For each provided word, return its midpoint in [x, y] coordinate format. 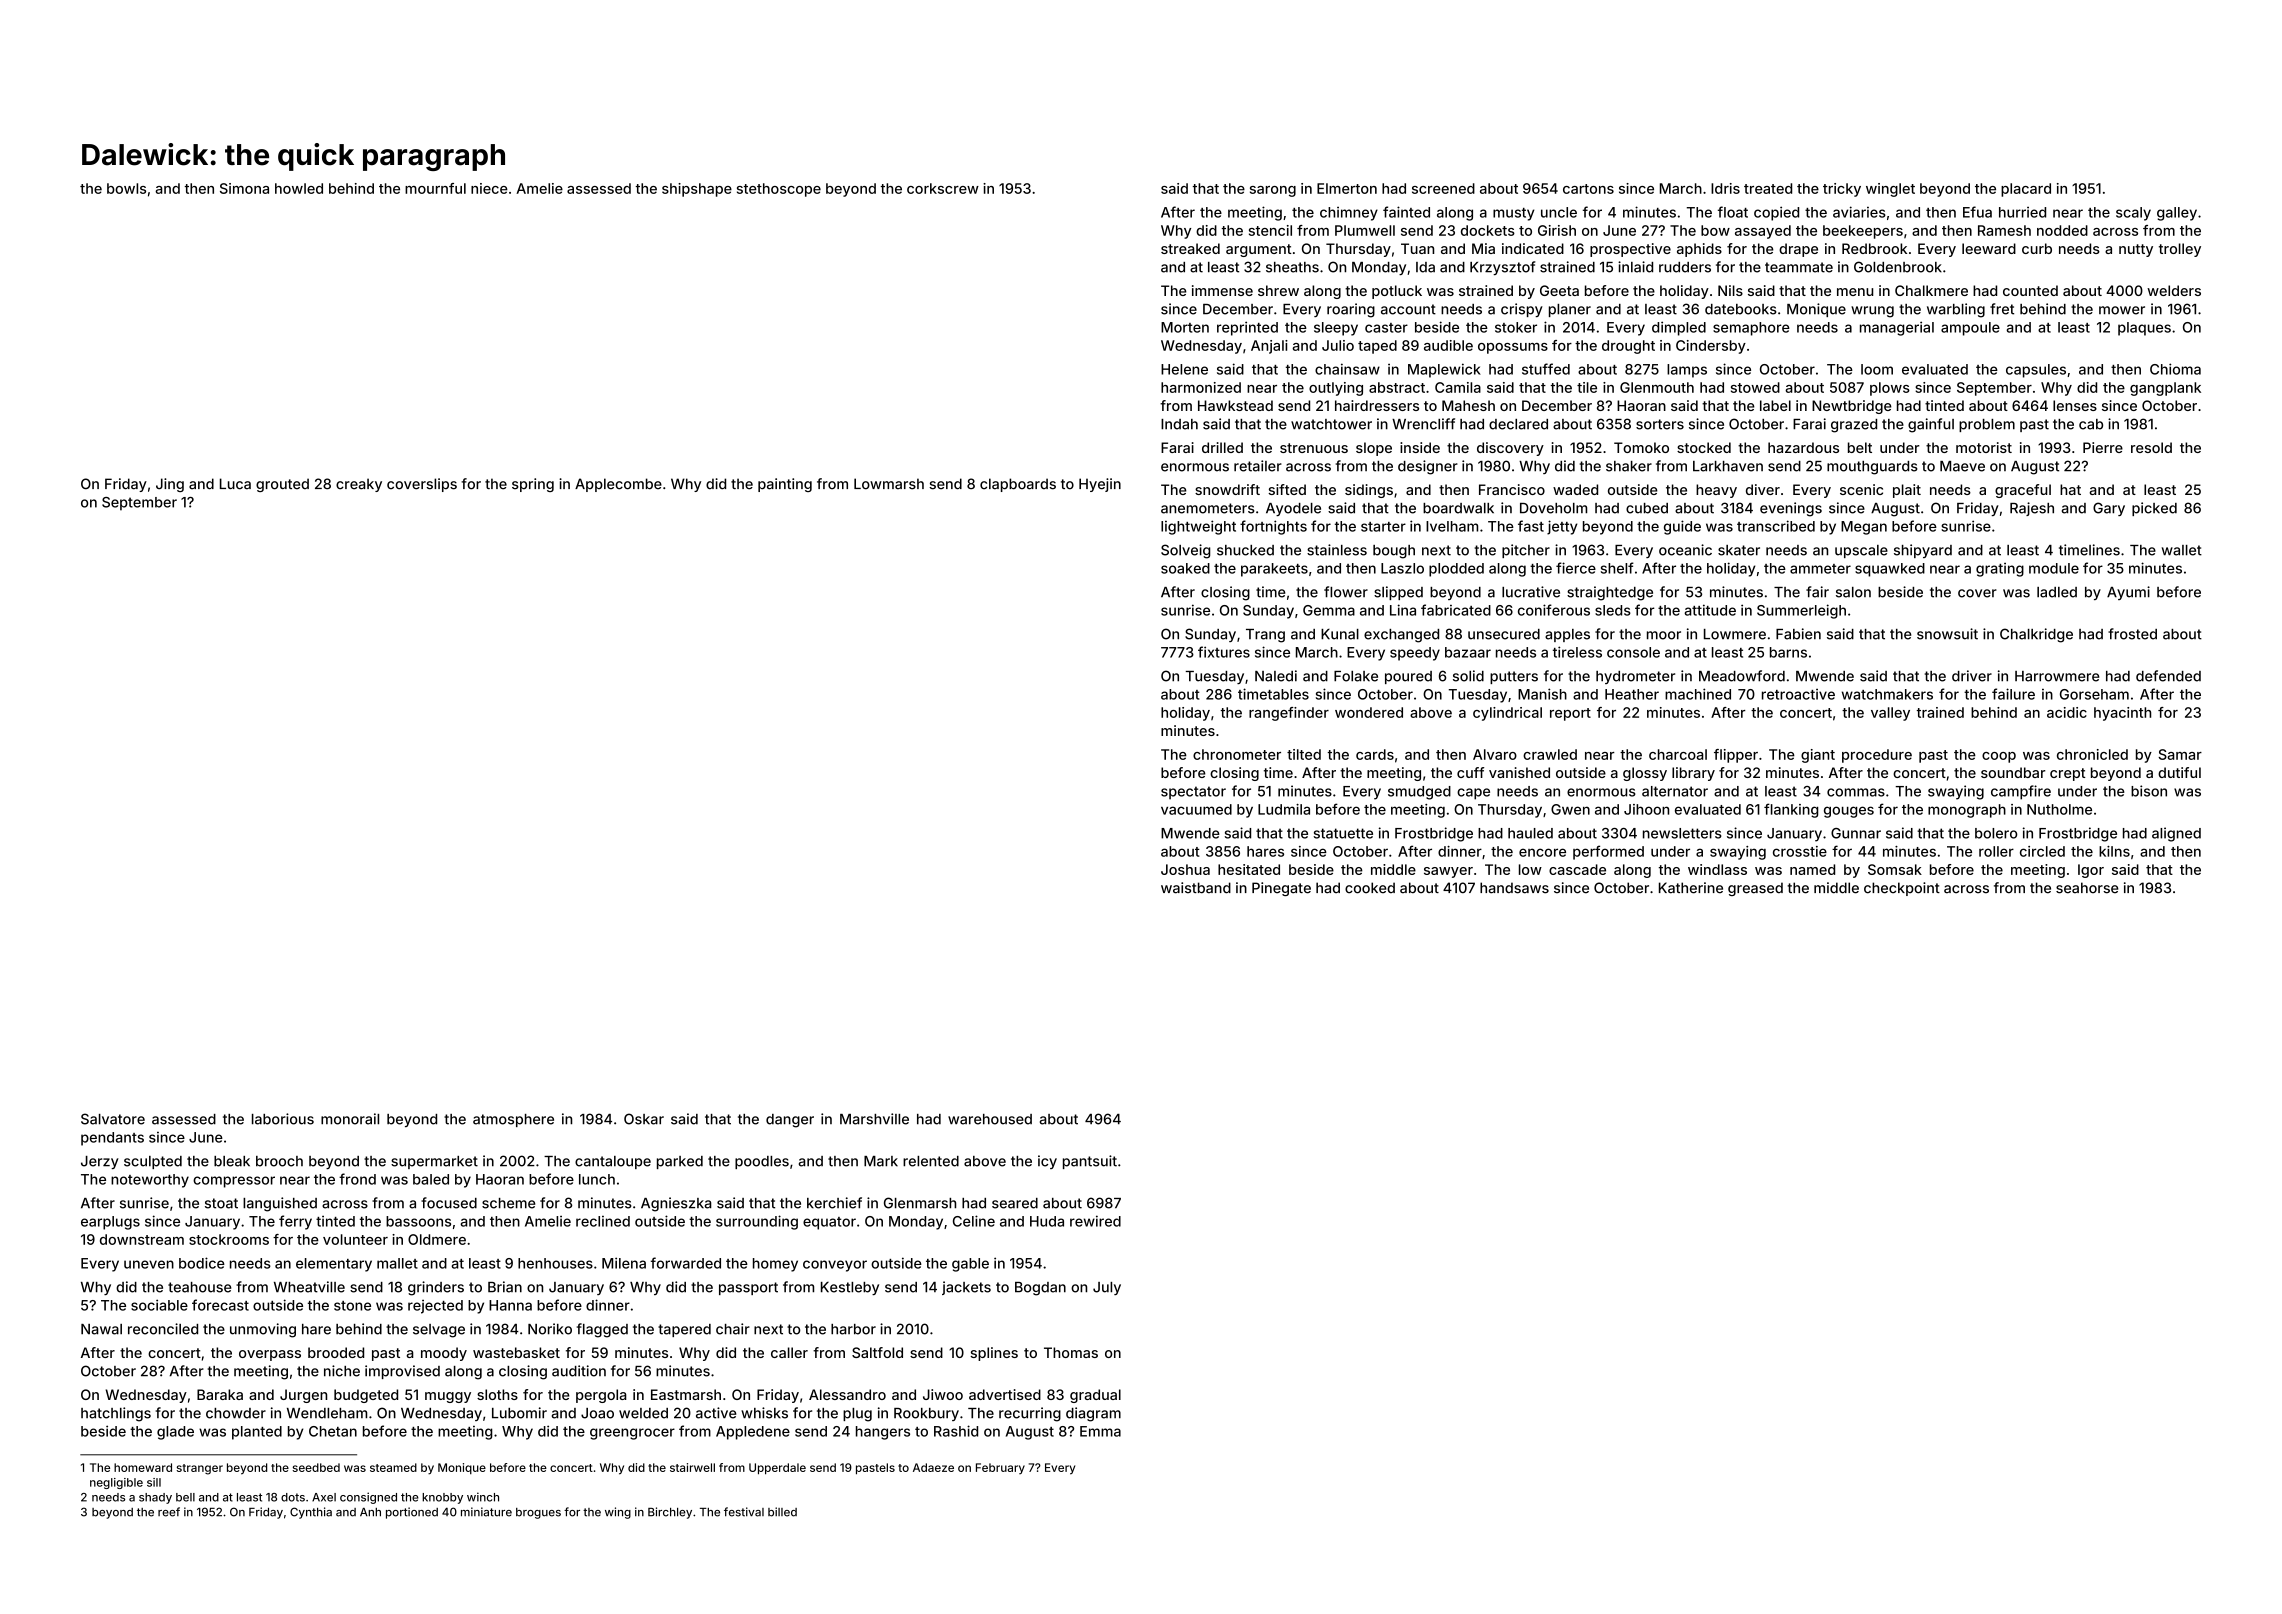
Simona [244, 188]
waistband [1196, 888]
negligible [116, 1483]
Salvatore [113, 1119]
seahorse [2087, 888]
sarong [1273, 191]
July [1107, 1288]
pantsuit [1090, 1162]
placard [2026, 190]
